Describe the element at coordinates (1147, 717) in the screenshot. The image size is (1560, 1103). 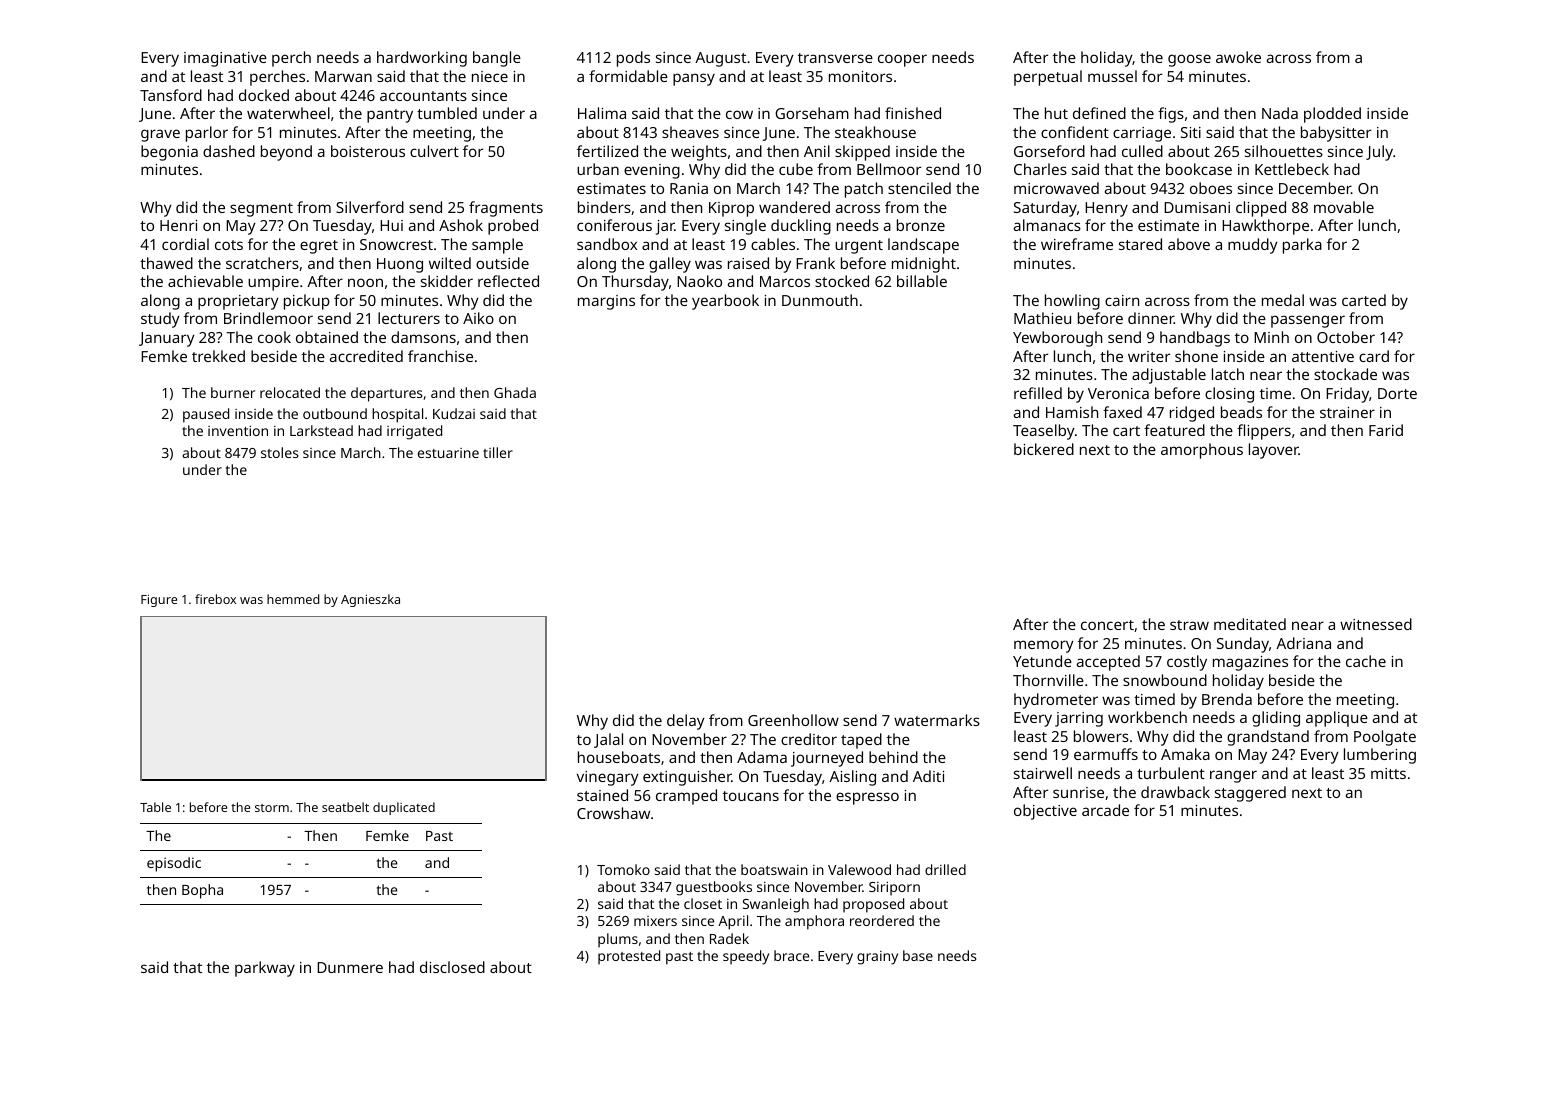
I see `workbench` at that location.
